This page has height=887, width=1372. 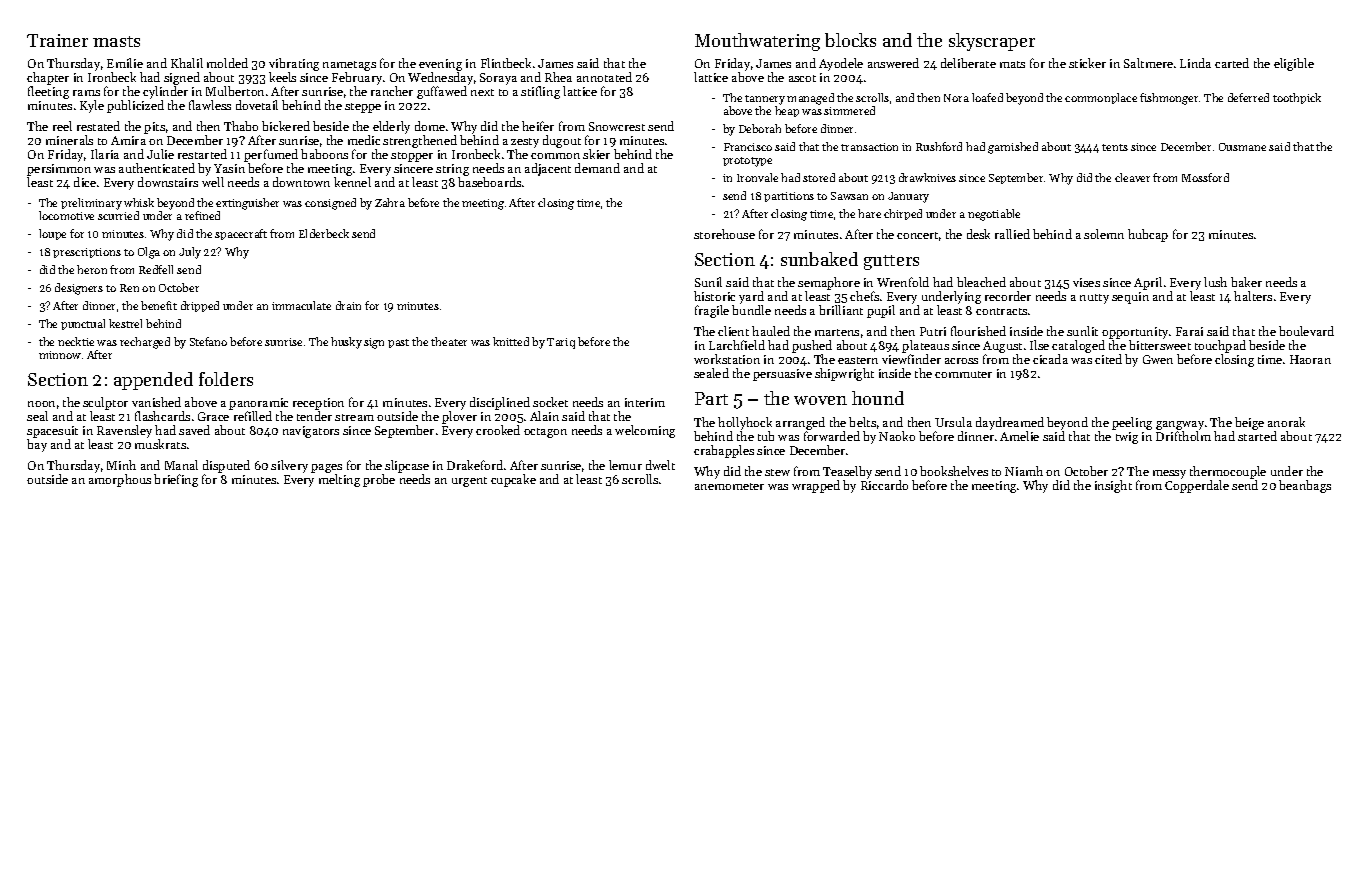 I want to click on peeling, so click(x=1132, y=423).
